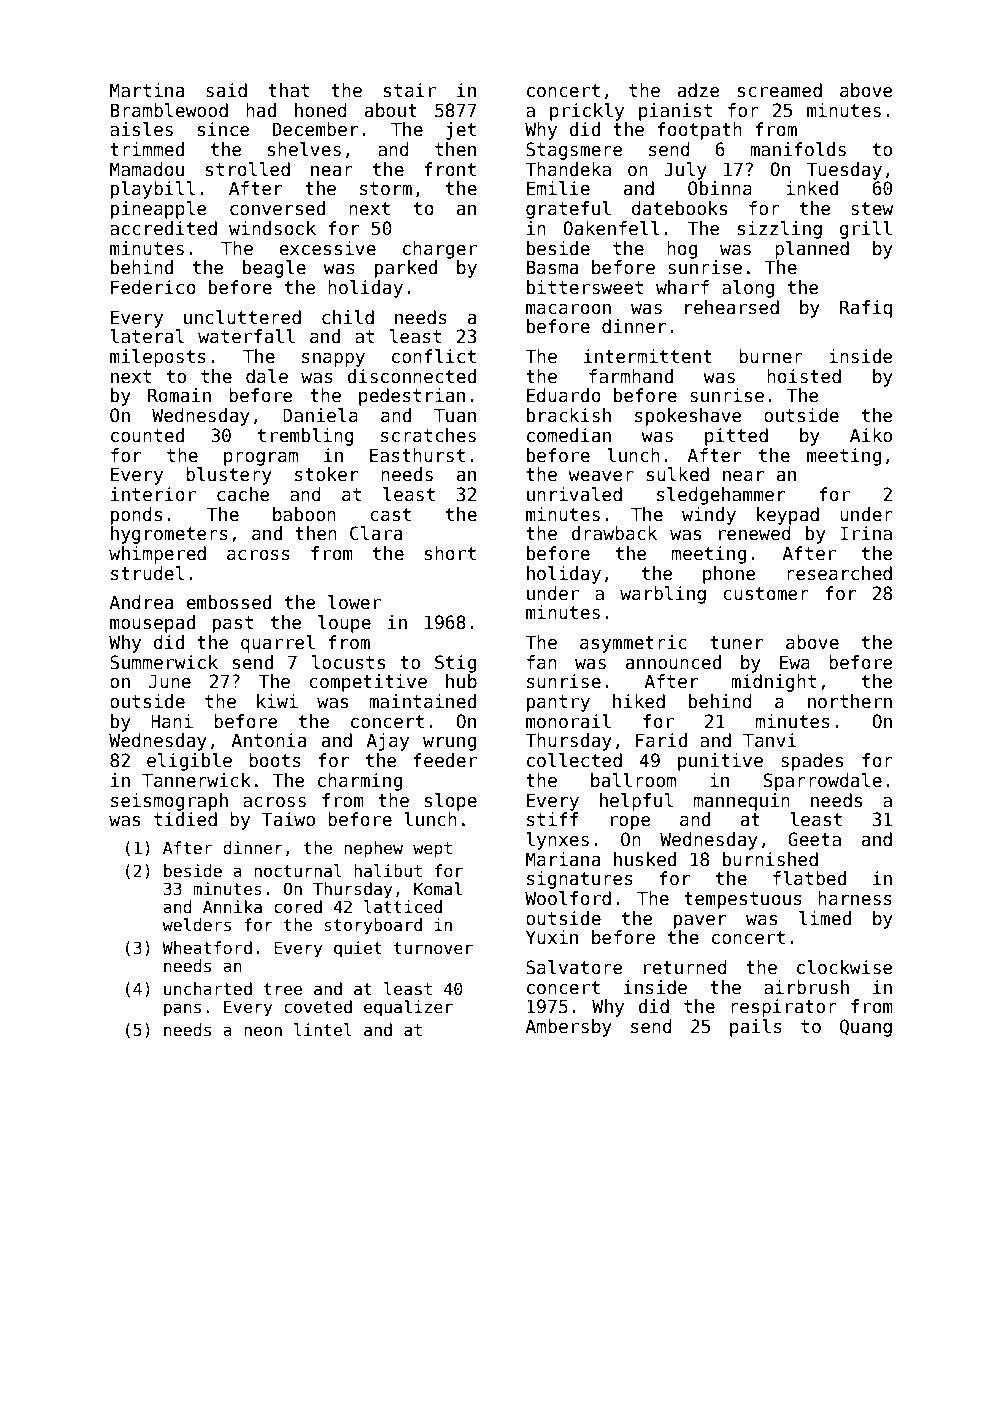 The height and width of the document is (1424, 1003). I want to click on Tanvi, so click(770, 740).
